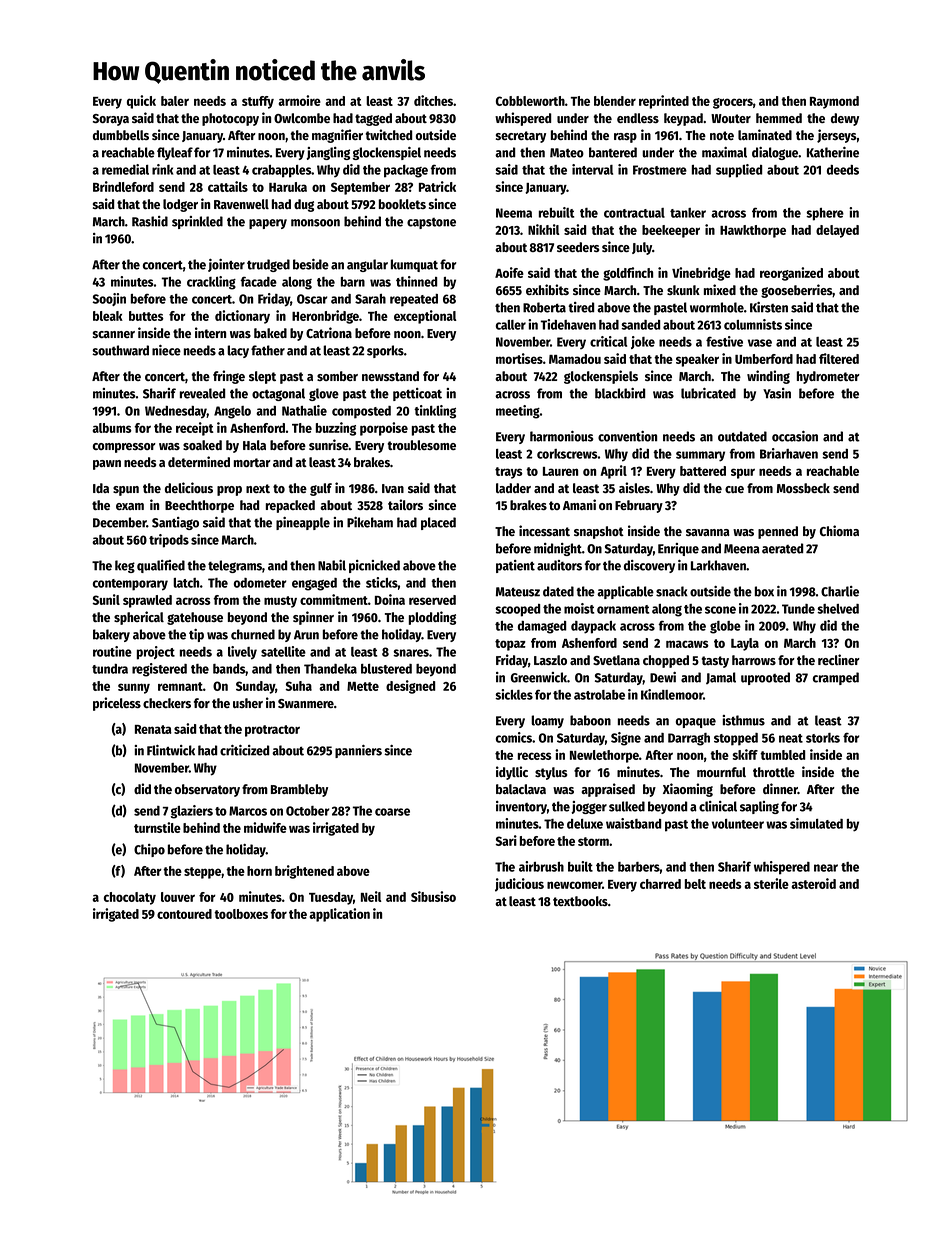  Describe the element at coordinates (562, 436) in the page. I see `harmonious` at that location.
